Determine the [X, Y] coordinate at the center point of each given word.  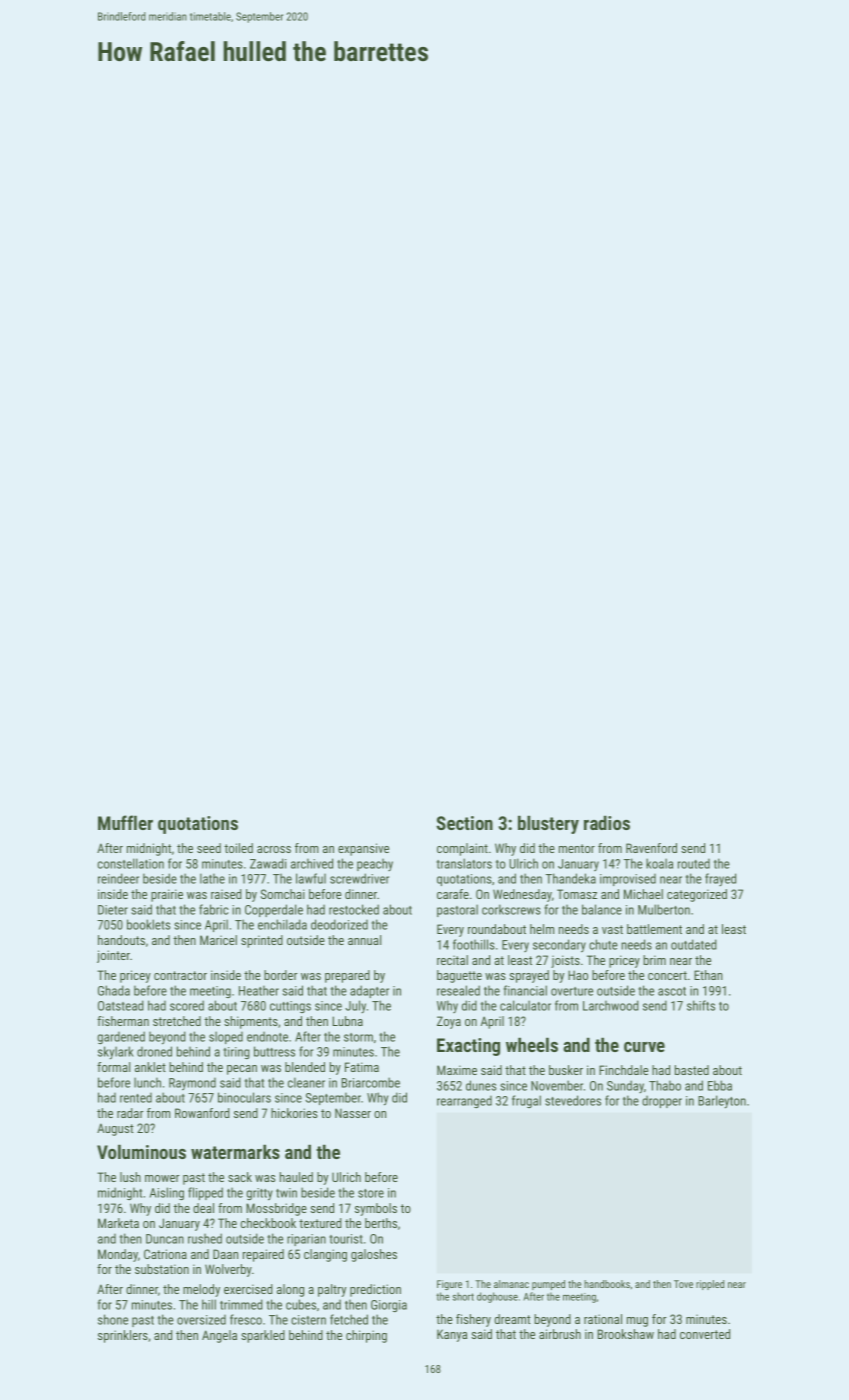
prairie [167, 895]
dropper [662, 1101]
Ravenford [651, 848]
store [371, 1193]
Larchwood [611, 1005]
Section [464, 823]
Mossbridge [276, 1209]
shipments [251, 1022]
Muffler [125, 822]
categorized [697, 895]
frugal [526, 1101]
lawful [311, 878]
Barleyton [722, 1102]
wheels [532, 1044]
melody [201, 1290]
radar [130, 1113]
